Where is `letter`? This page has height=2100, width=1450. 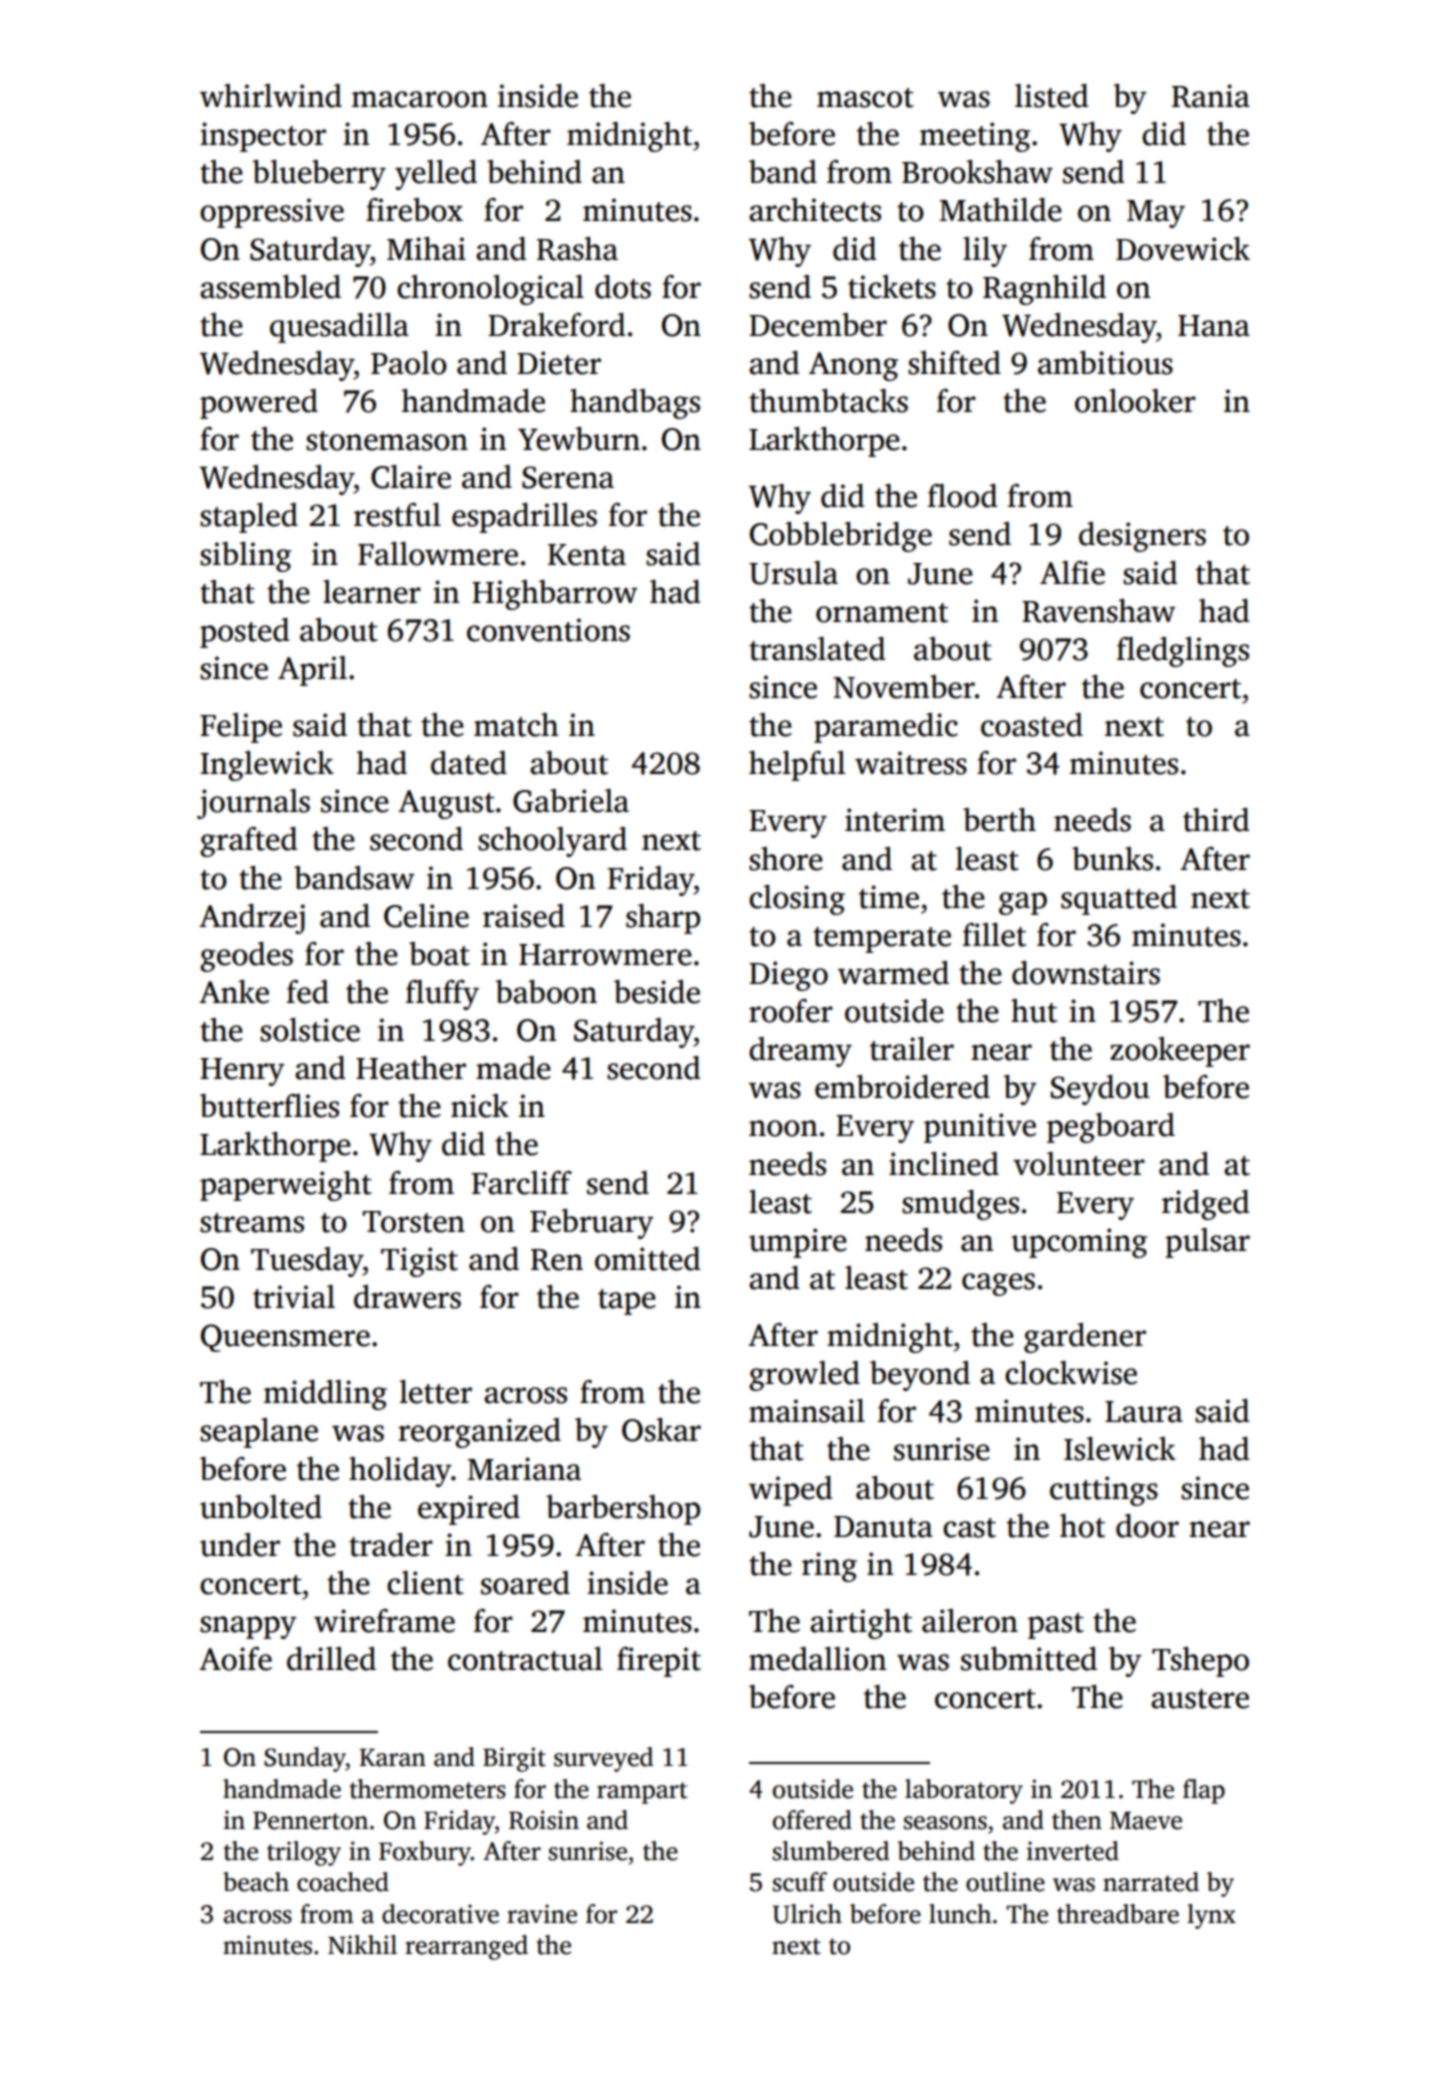 letter is located at coordinates (435, 1392).
